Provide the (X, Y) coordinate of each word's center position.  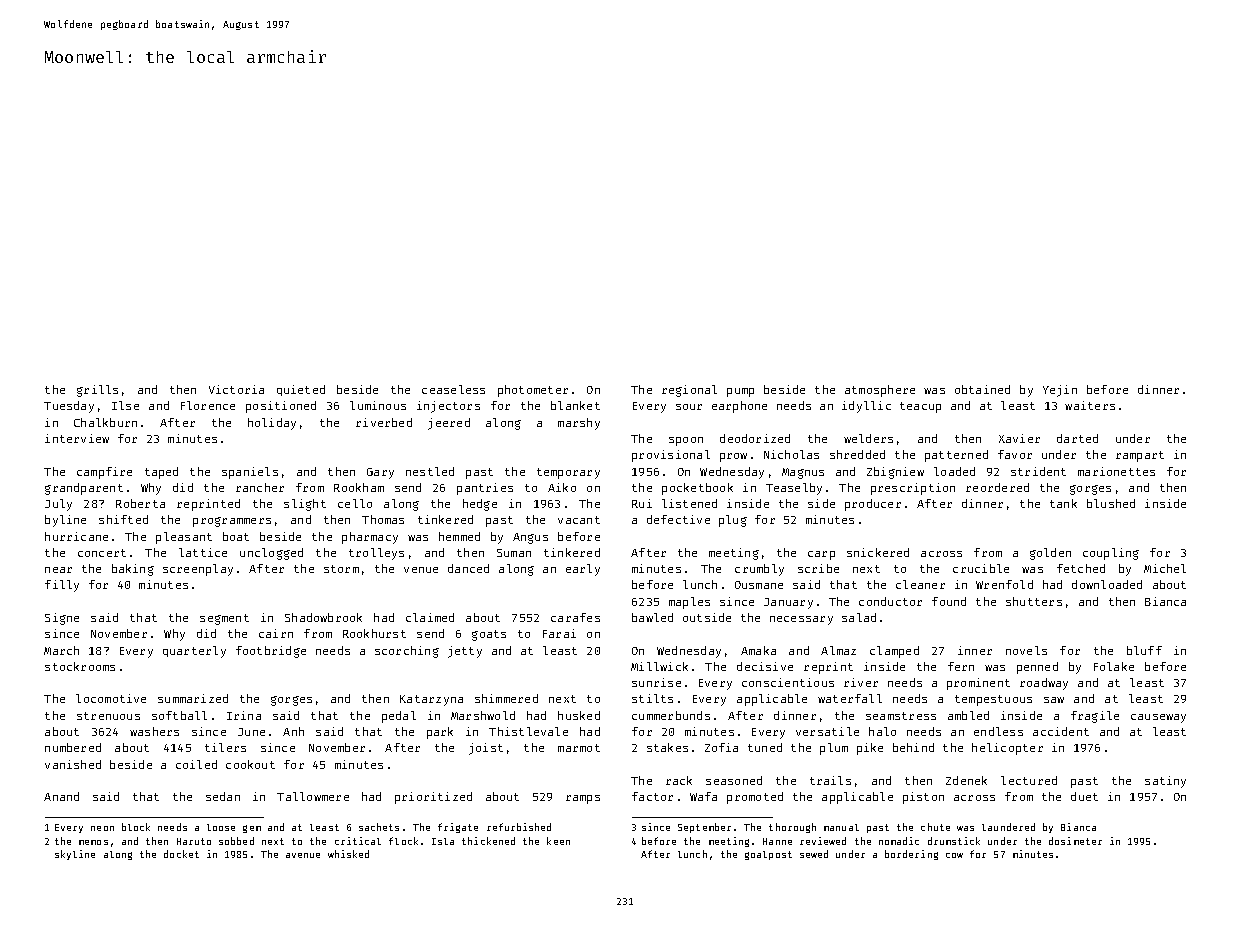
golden (1050, 554)
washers (154, 731)
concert (102, 553)
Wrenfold (1004, 584)
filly (62, 586)
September (704, 828)
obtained (982, 389)
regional (689, 391)
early (583, 570)
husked (579, 715)
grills (97, 391)
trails (830, 780)
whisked (348, 854)
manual (841, 827)
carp (821, 555)
